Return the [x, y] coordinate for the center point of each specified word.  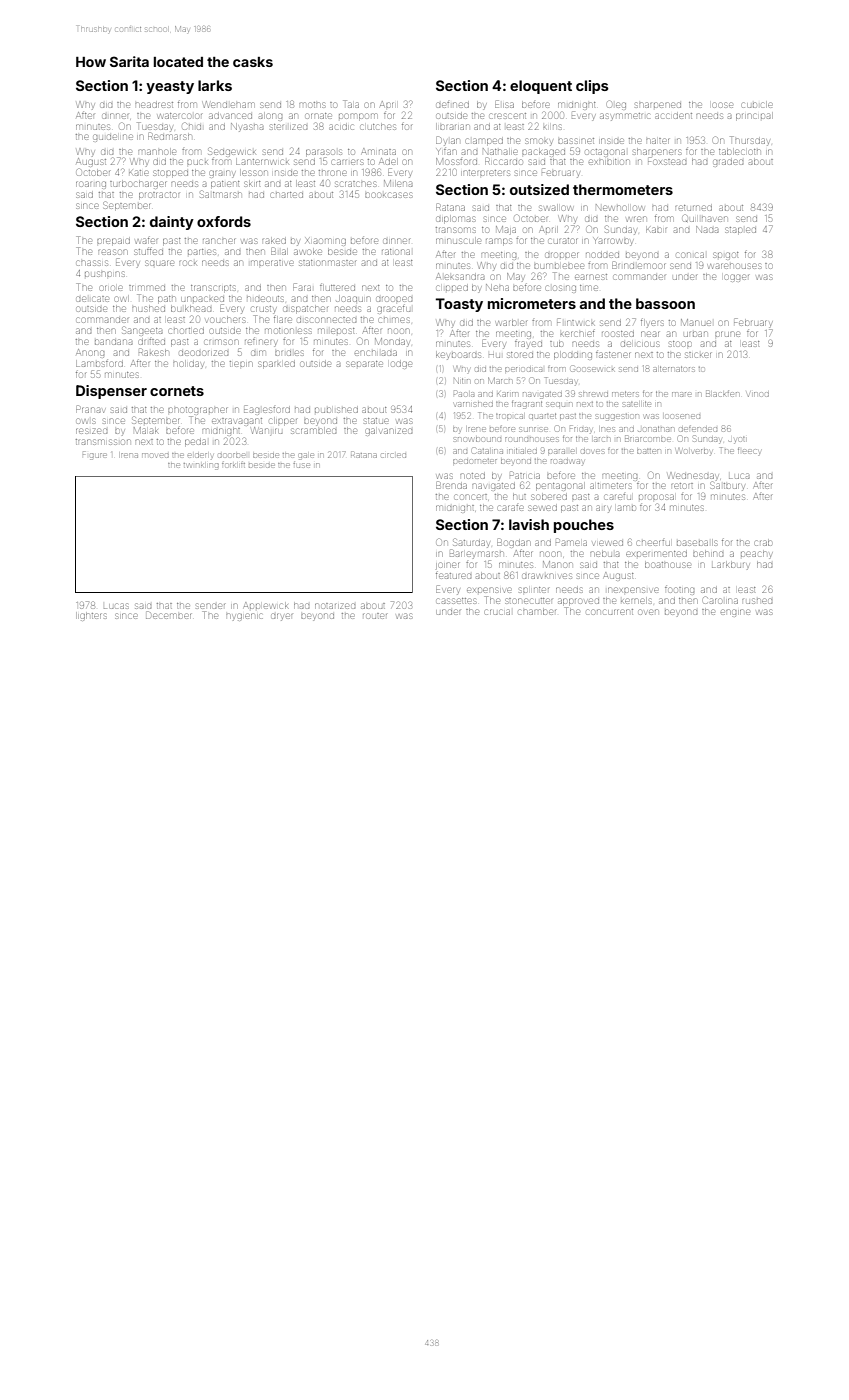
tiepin [241, 364]
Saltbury [727, 486]
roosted [618, 334]
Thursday [749, 141]
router [375, 616]
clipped [452, 288]
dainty [172, 223]
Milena [398, 183]
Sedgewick [232, 152]
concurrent [610, 612]
